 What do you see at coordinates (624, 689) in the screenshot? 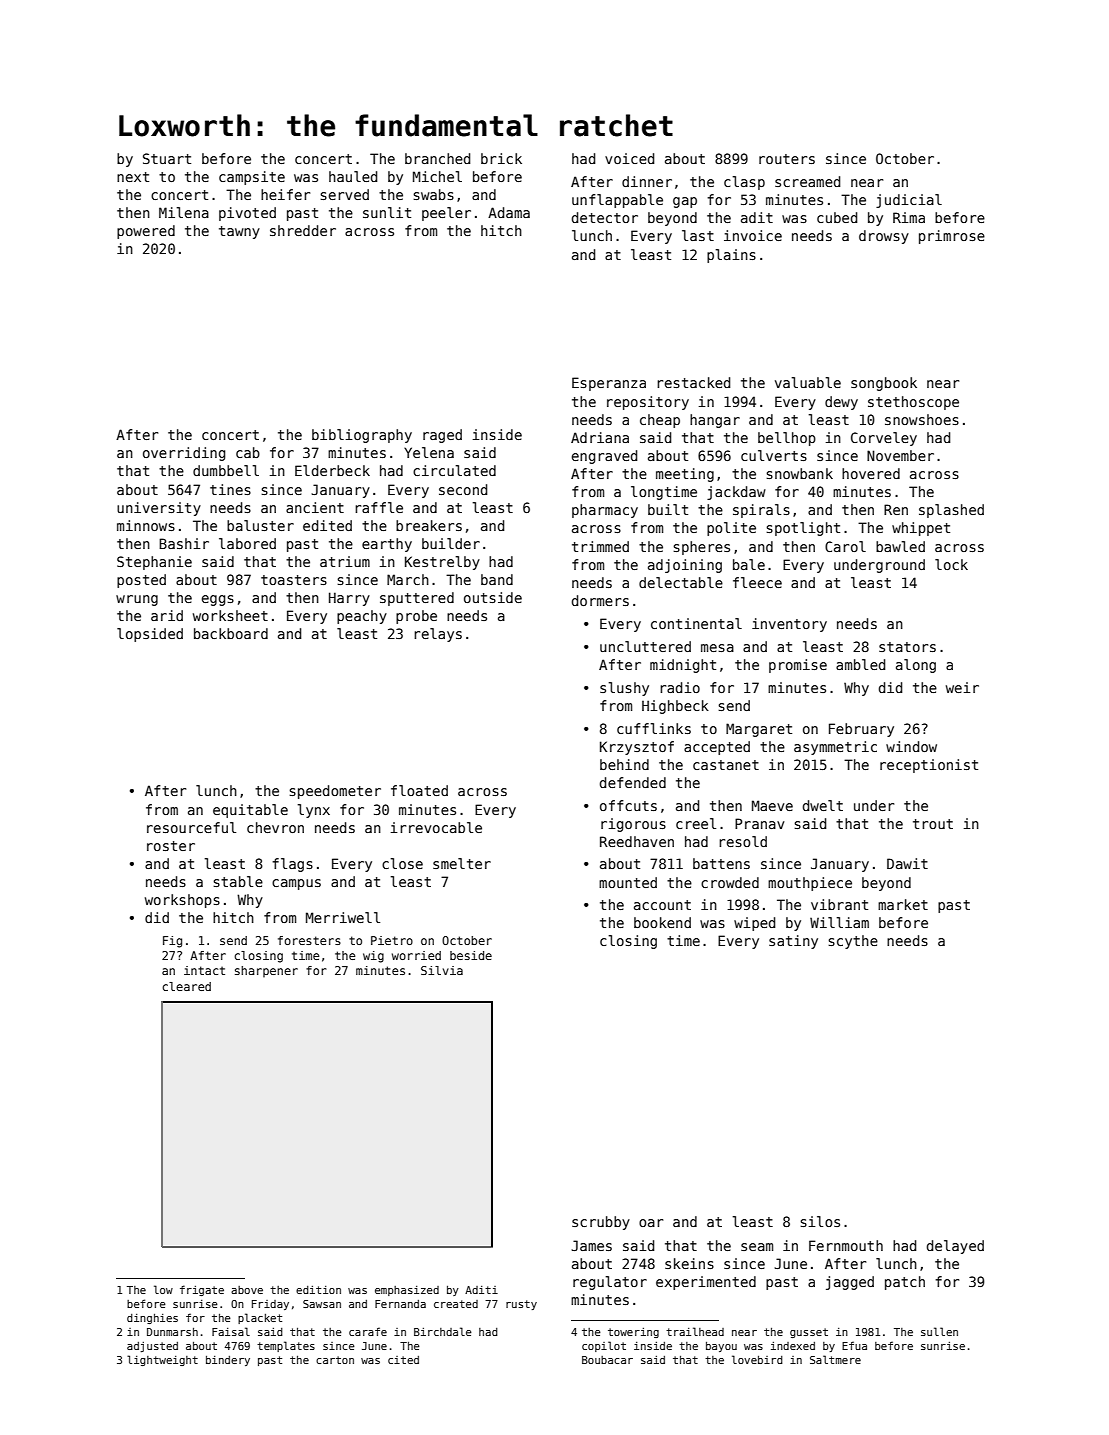
I see `slushy` at bounding box center [624, 689].
